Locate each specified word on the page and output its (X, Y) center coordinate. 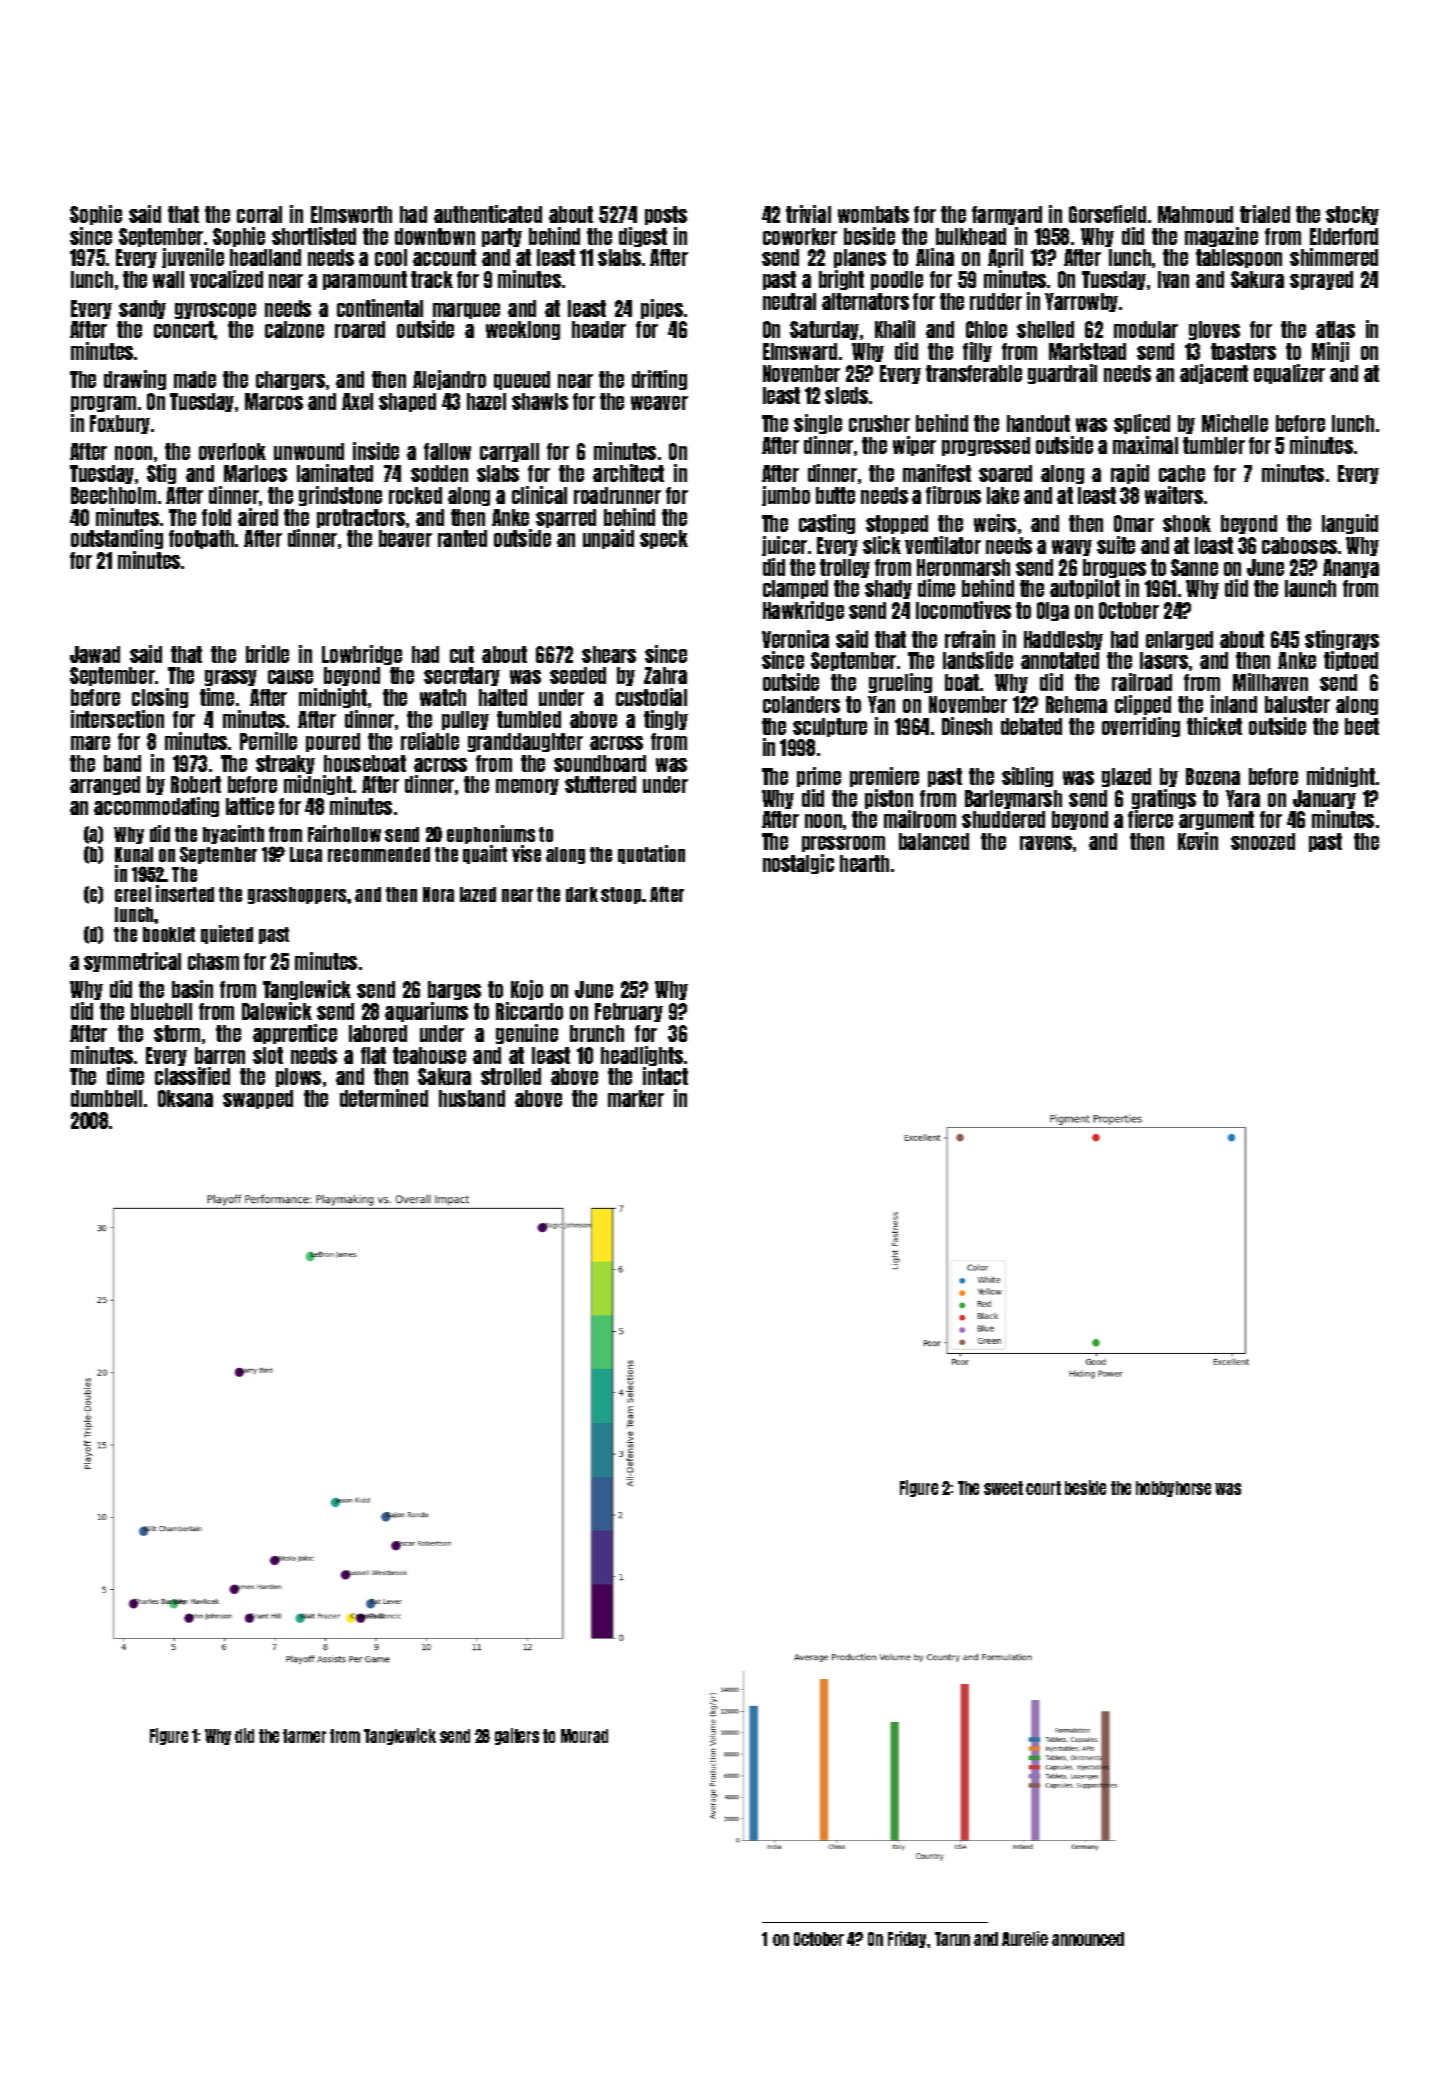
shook (1187, 523)
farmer (304, 1736)
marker (636, 1098)
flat (373, 1055)
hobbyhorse (1173, 1489)
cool (391, 257)
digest (643, 237)
